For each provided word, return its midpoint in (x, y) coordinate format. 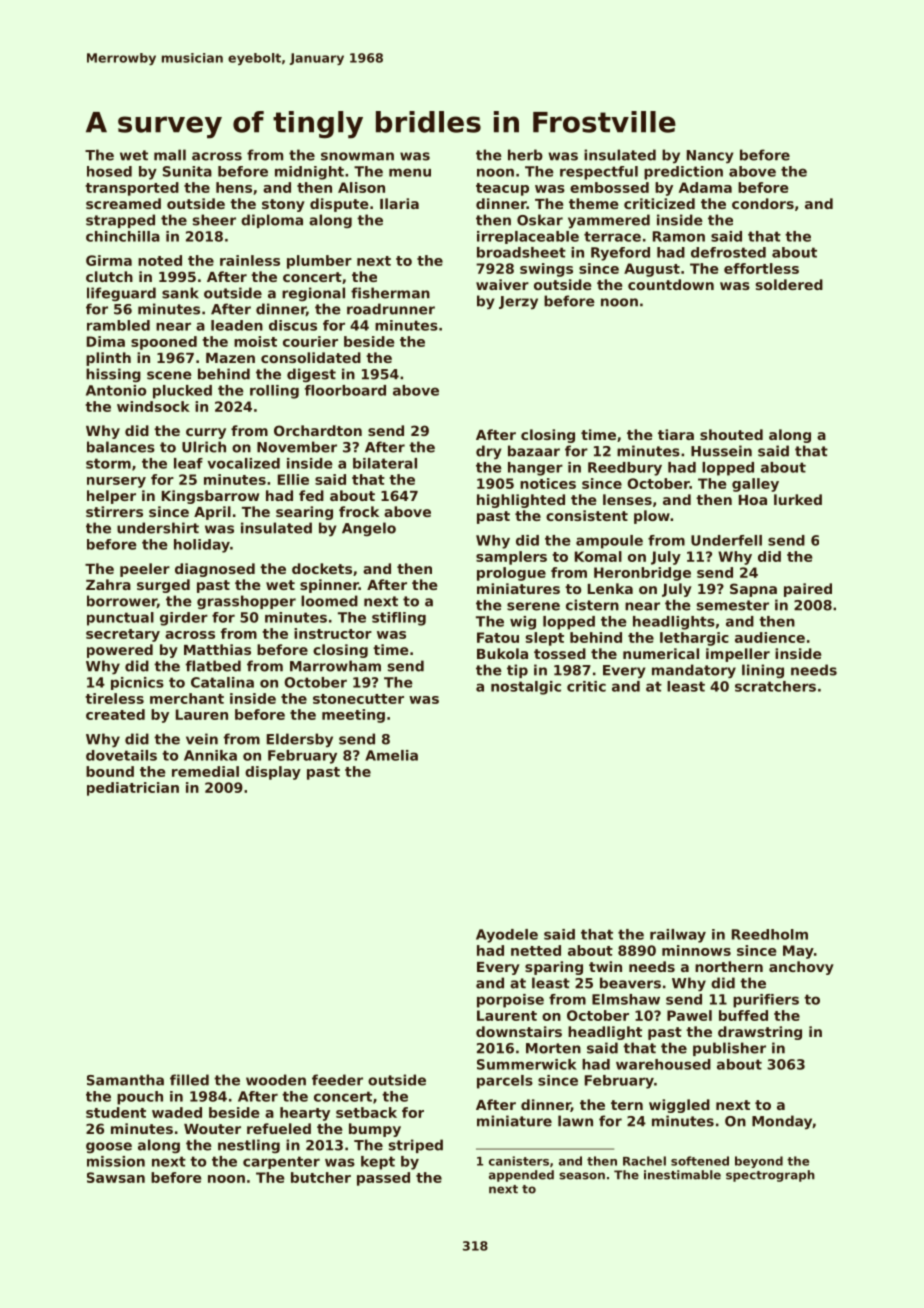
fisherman (390, 293)
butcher (321, 1177)
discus (293, 325)
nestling (249, 1146)
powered (120, 651)
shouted (731, 434)
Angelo (369, 529)
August (652, 270)
